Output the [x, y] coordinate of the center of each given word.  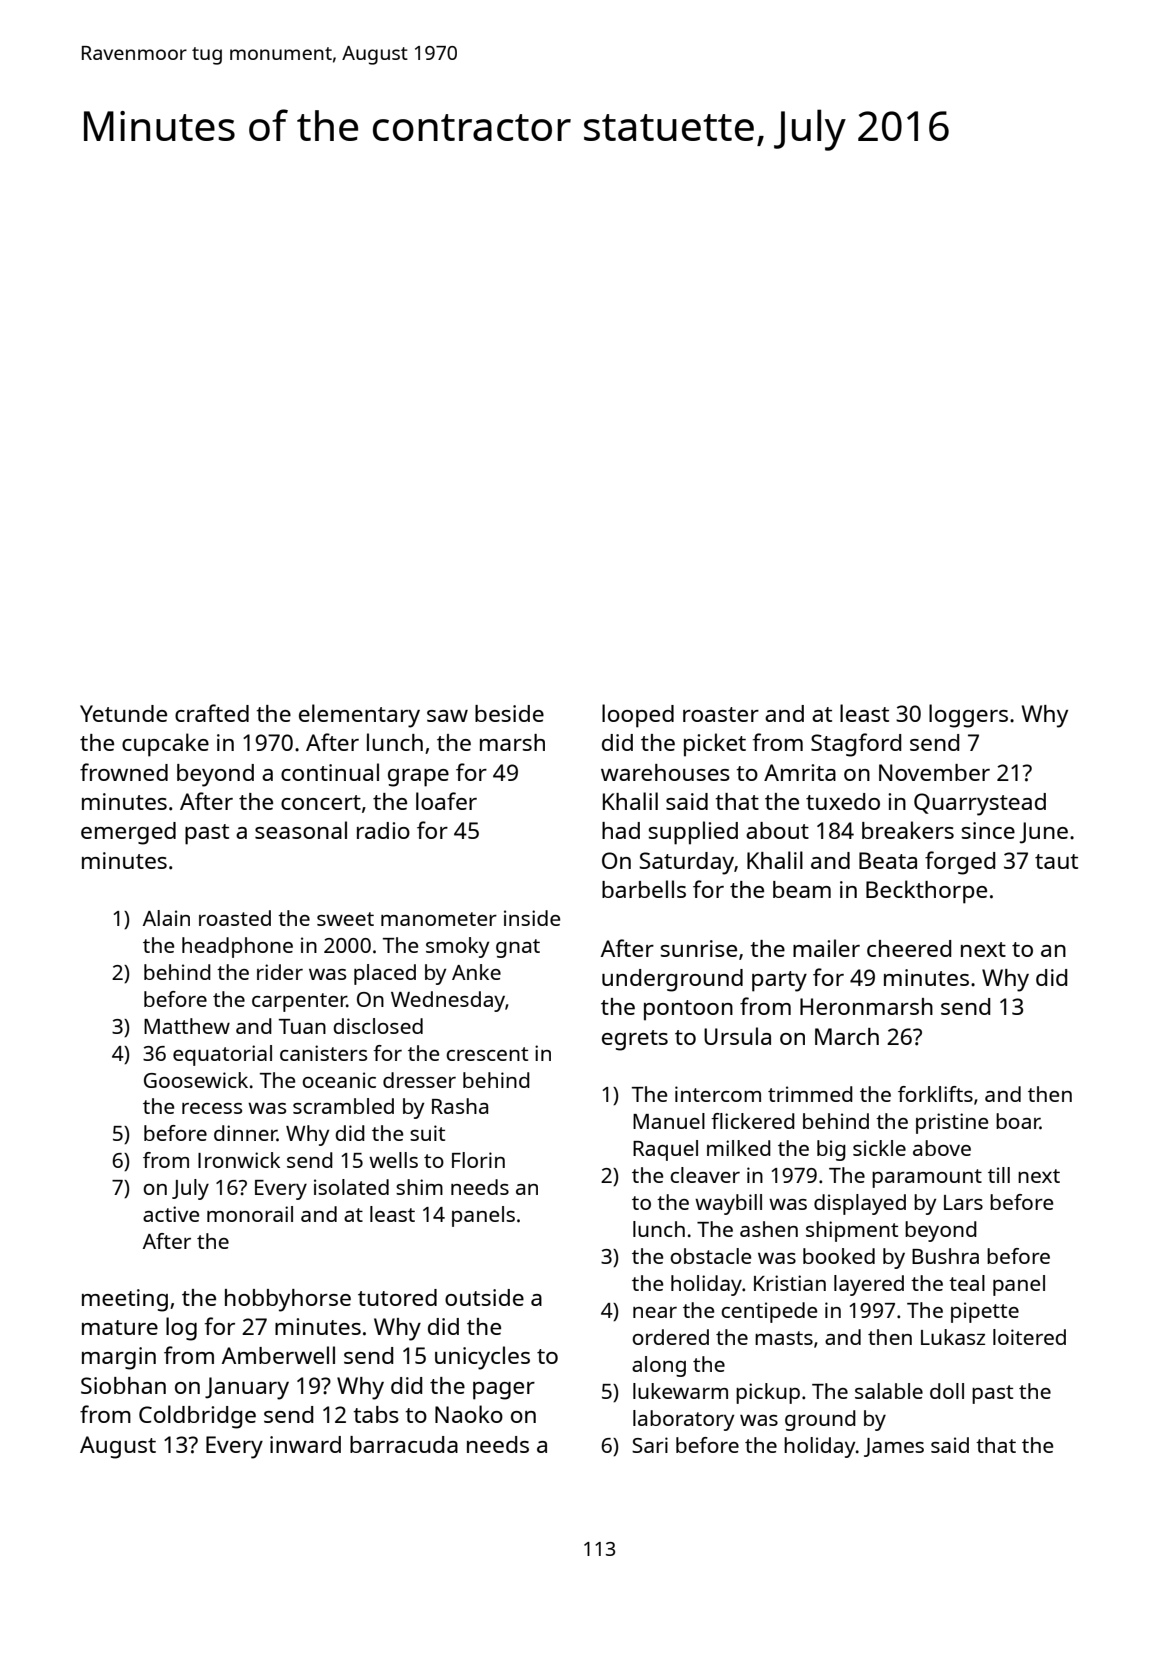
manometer [439, 919]
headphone [237, 947]
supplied [693, 833]
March [847, 1036]
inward [305, 1444]
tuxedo [843, 801]
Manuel [669, 1121]
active [171, 1214]
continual [330, 772]
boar [1018, 1121]
